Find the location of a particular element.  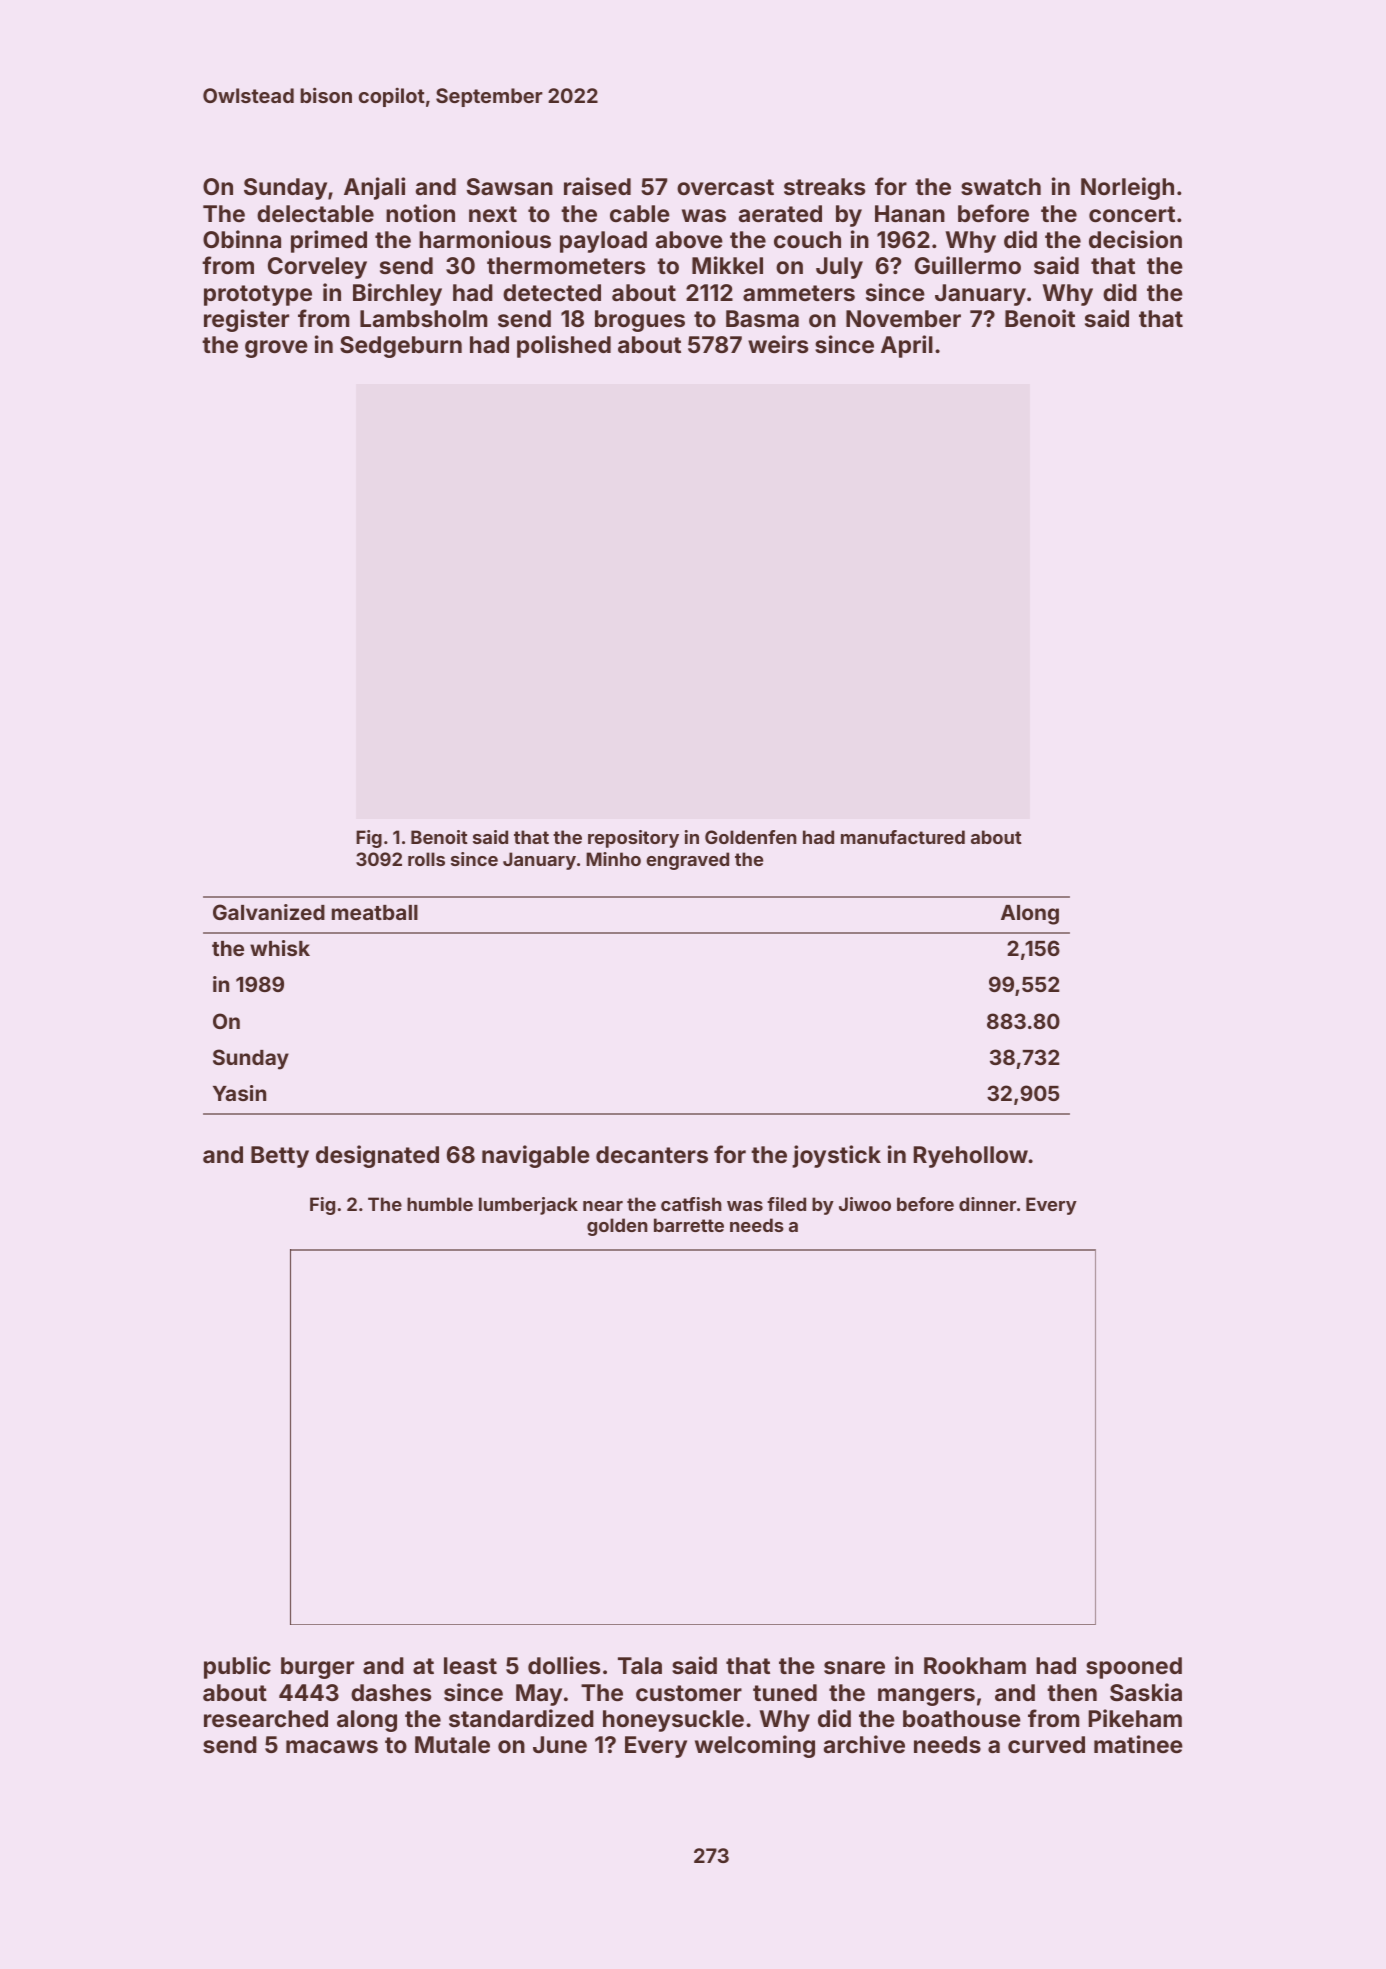

concert is located at coordinates (1132, 214).
